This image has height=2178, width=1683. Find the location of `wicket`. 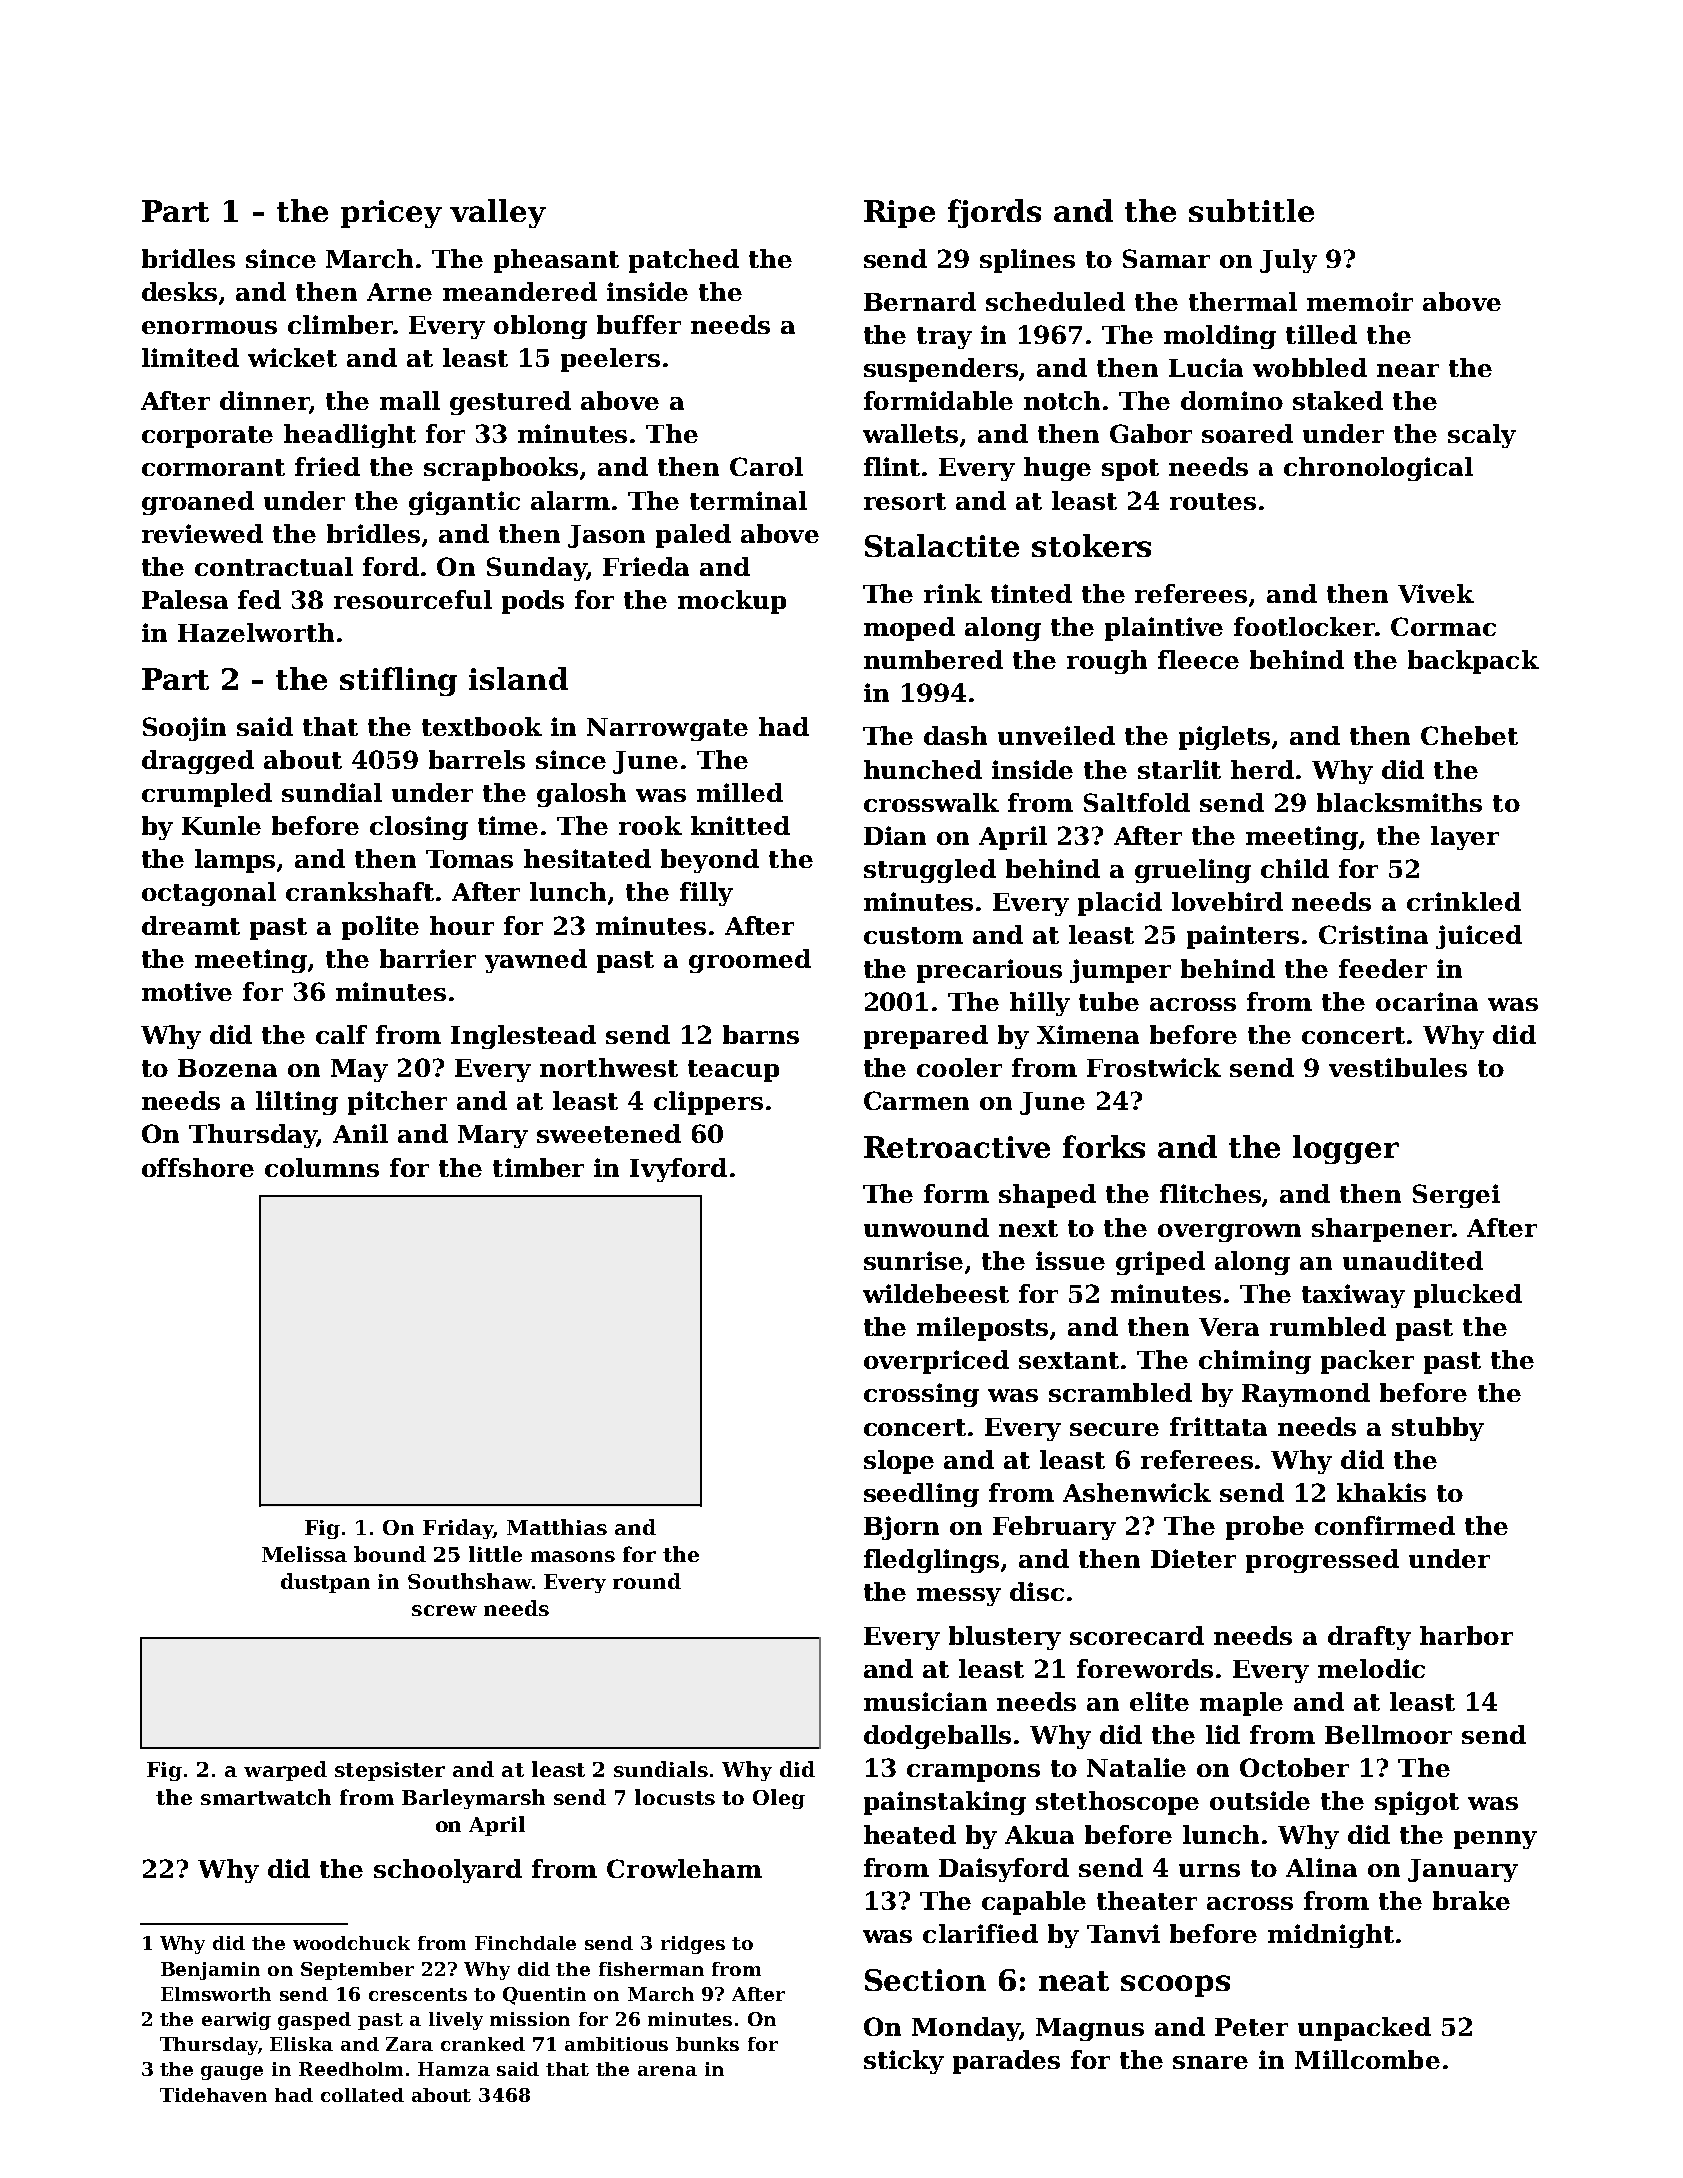

wicket is located at coordinates (292, 357).
